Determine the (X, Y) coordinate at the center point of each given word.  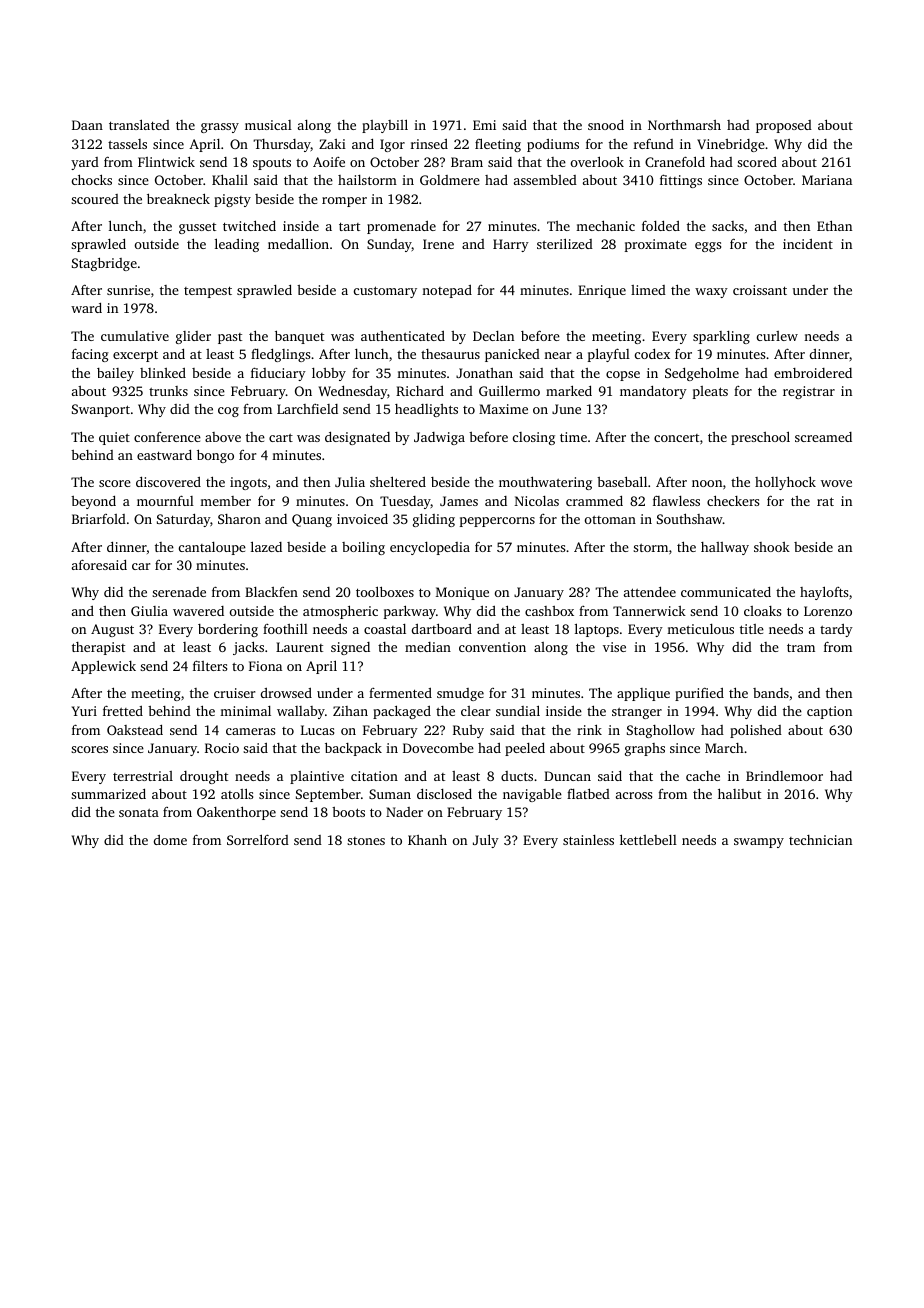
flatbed (588, 793)
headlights (426, 410)
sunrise (128, 290)
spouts (272, 164)
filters (210, 665)
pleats (710, 392)
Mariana (827, 180)
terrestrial (143, 776)
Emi (484, 125)
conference (167, 437)
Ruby (468, 731)
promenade (401, 227)
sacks (728, 226)
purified (699, 694)
